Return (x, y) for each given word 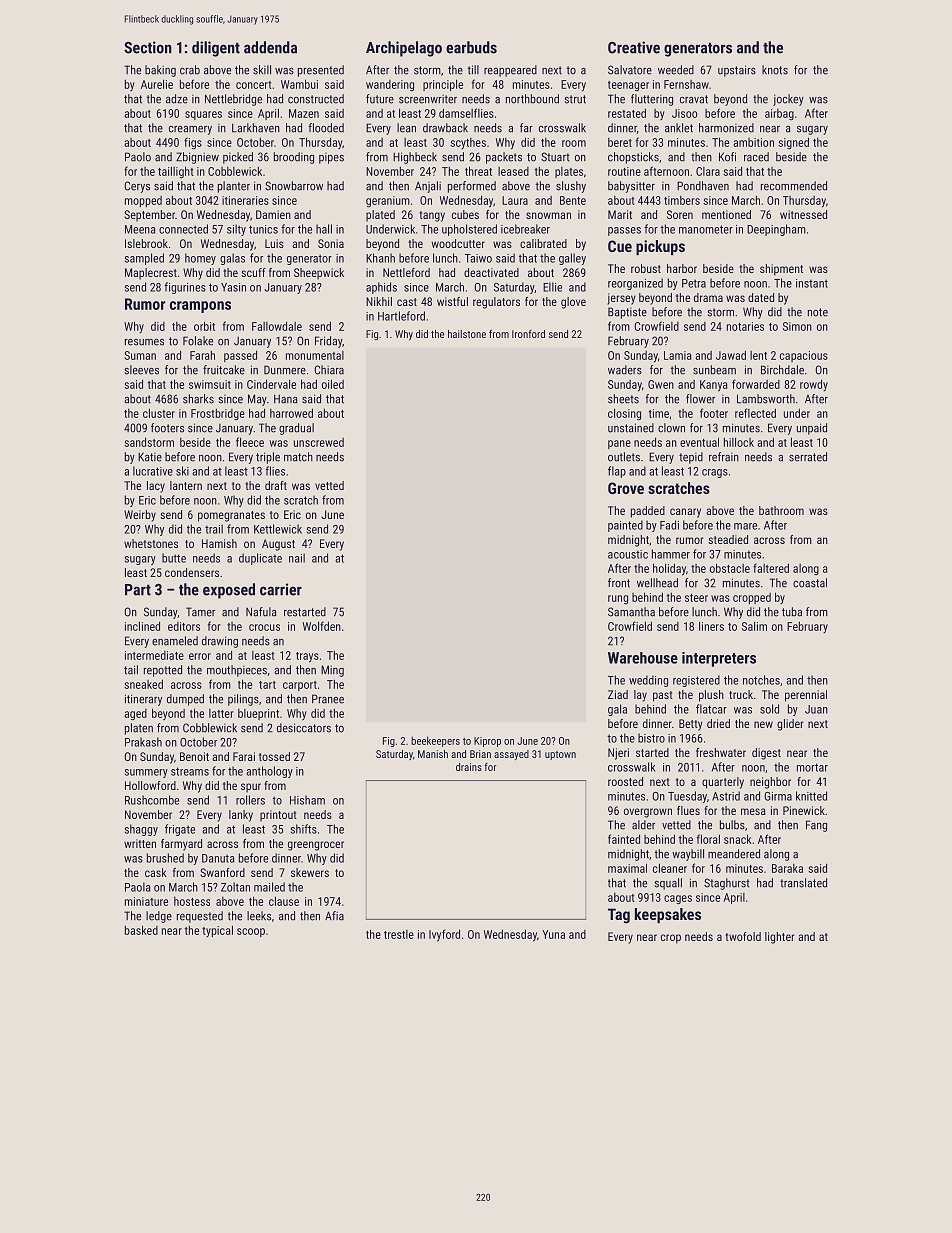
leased (513, 171)
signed (793, 143)
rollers (250, 800)
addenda (270, 47)
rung (618, 599)
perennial (806, 696)
